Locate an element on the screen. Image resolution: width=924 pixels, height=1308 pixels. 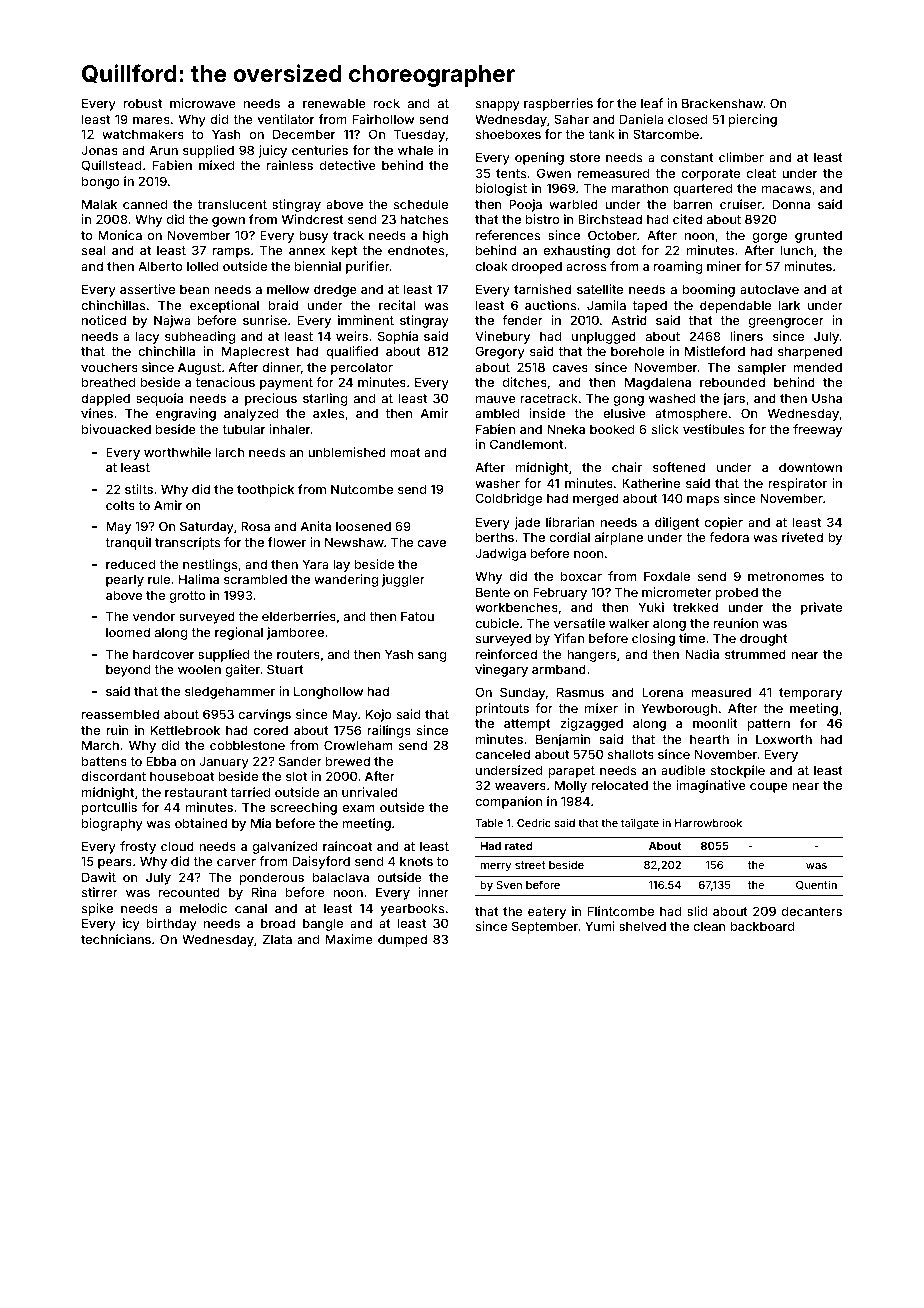
robust is located at coordinates (143, 103).
